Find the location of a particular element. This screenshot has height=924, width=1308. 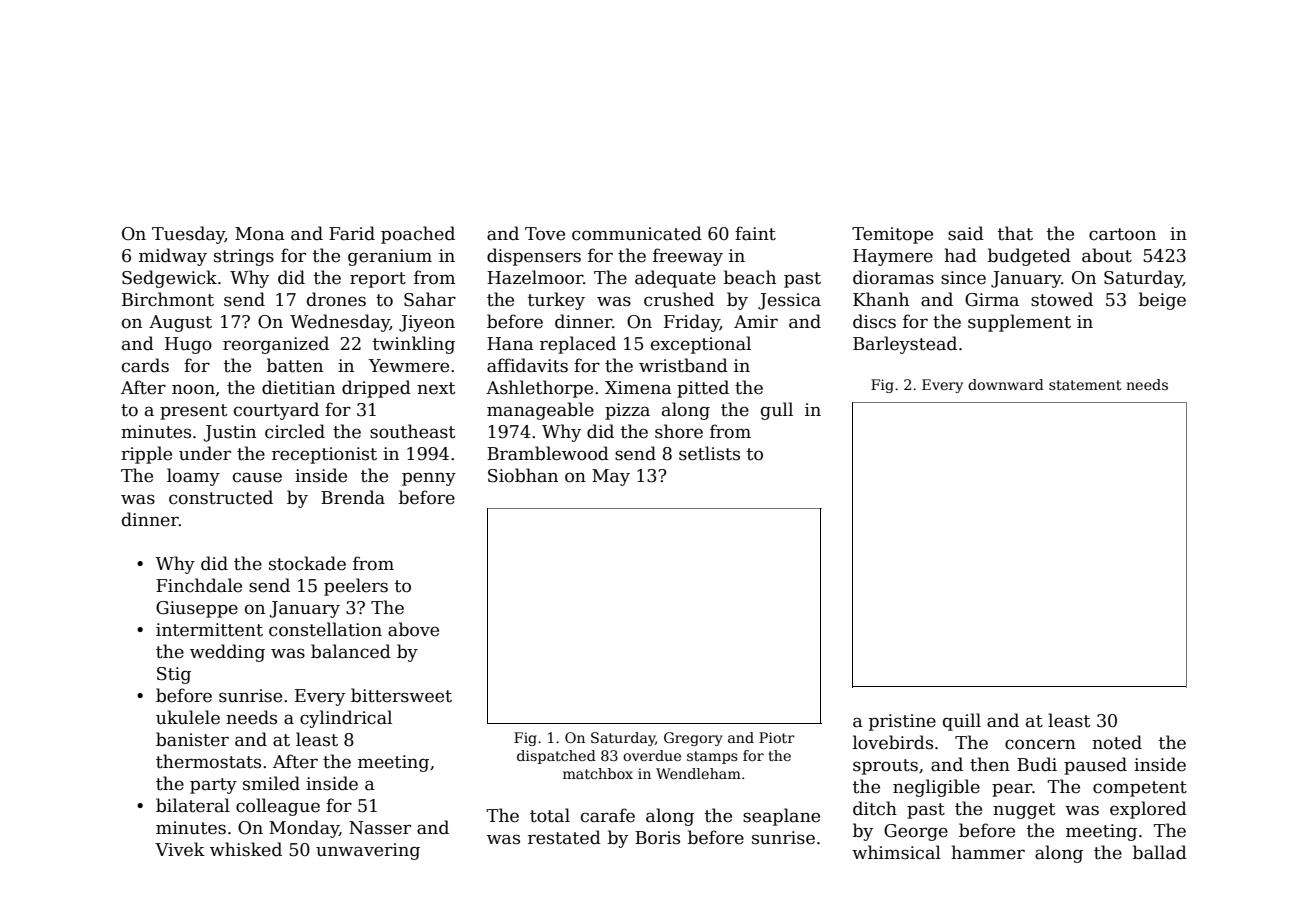

Finchdale is located at coordinates (199, 585).
